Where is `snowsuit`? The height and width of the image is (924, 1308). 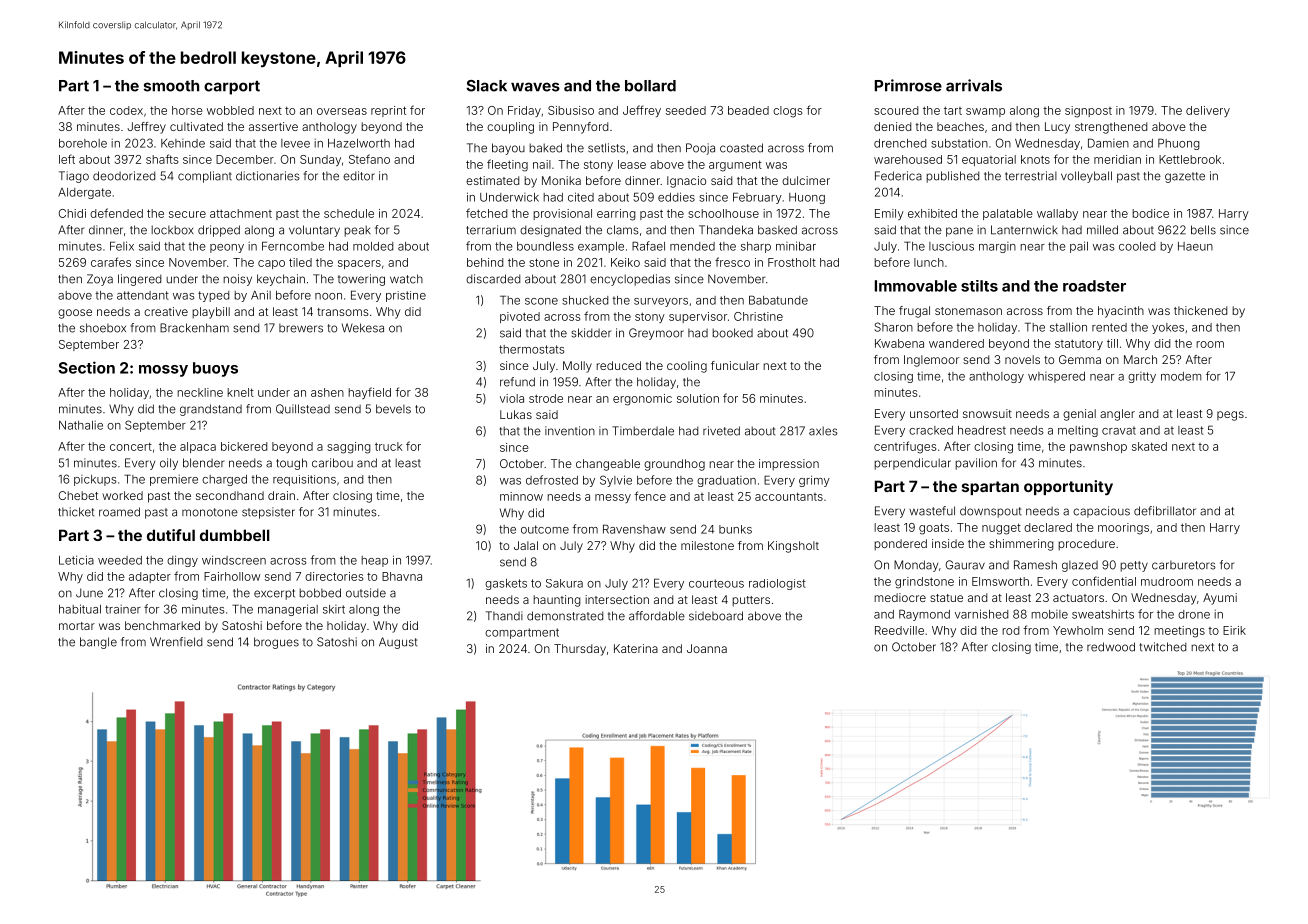
snowsuit is located at coordinates (987, 413).
